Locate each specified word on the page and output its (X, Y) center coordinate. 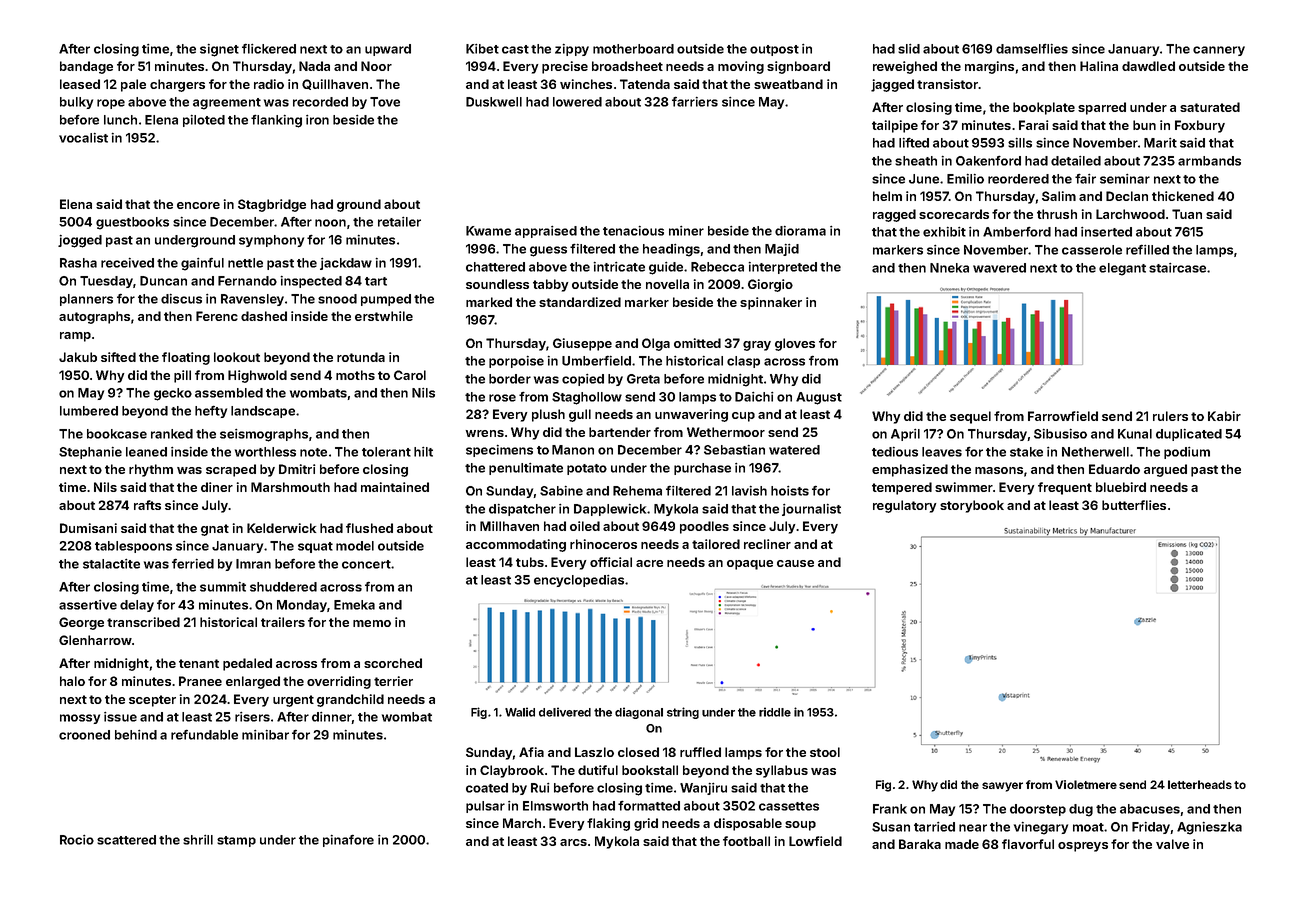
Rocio (77, 840)
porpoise (516, 362)
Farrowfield (1063, 416)
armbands (1209, 161)
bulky (76, 103)
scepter (152, 701)
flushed (369, 528)
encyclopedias (579, 581)
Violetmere (1086, 784)
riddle (775, 712)
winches (586, 84)
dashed (264, 316)
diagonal (639, 713)
